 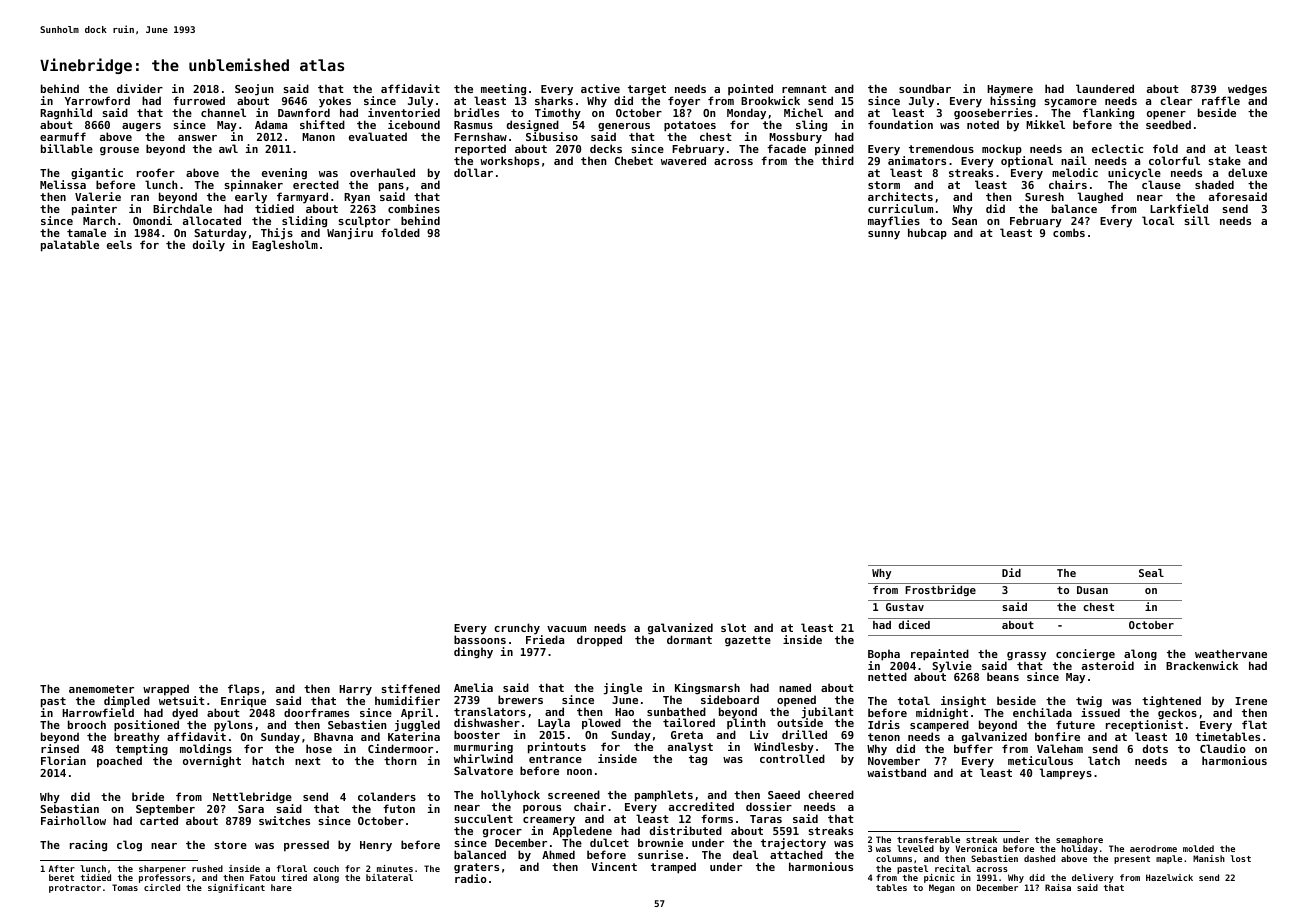 I want to click on protractor, so click(x=75, y=889).
